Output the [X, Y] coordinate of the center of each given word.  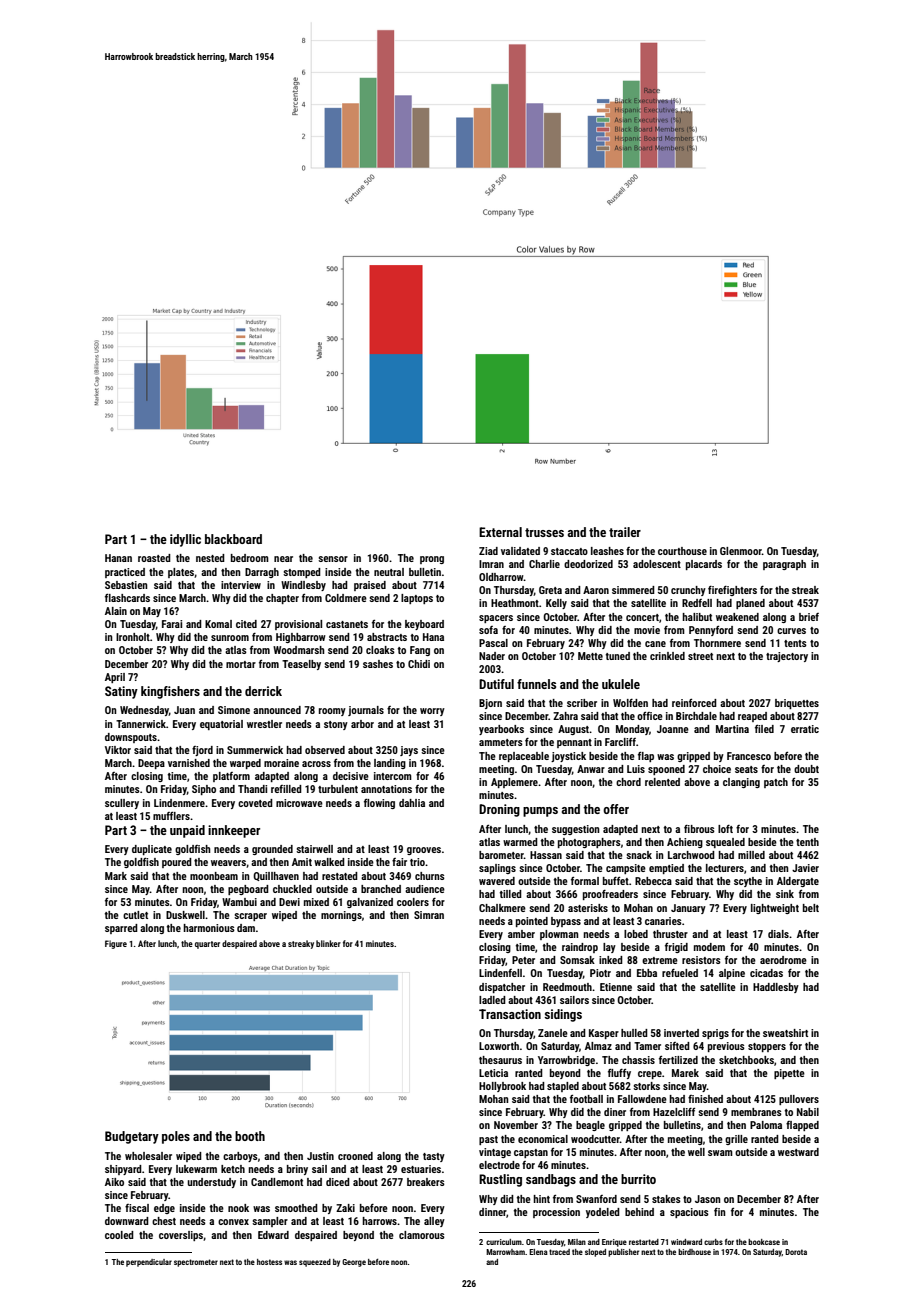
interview [241, 585]
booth [250, 1136]
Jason [707, 1199]
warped [245, 764]
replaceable [524, 757]
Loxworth [499, 1046]
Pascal [493, 643]
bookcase [764, 1242]
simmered [633, 590]
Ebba [647, 973]
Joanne [673, 729]
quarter [207, 945]
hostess [269, 1262]
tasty [434, 1157]
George [354, 1263]
